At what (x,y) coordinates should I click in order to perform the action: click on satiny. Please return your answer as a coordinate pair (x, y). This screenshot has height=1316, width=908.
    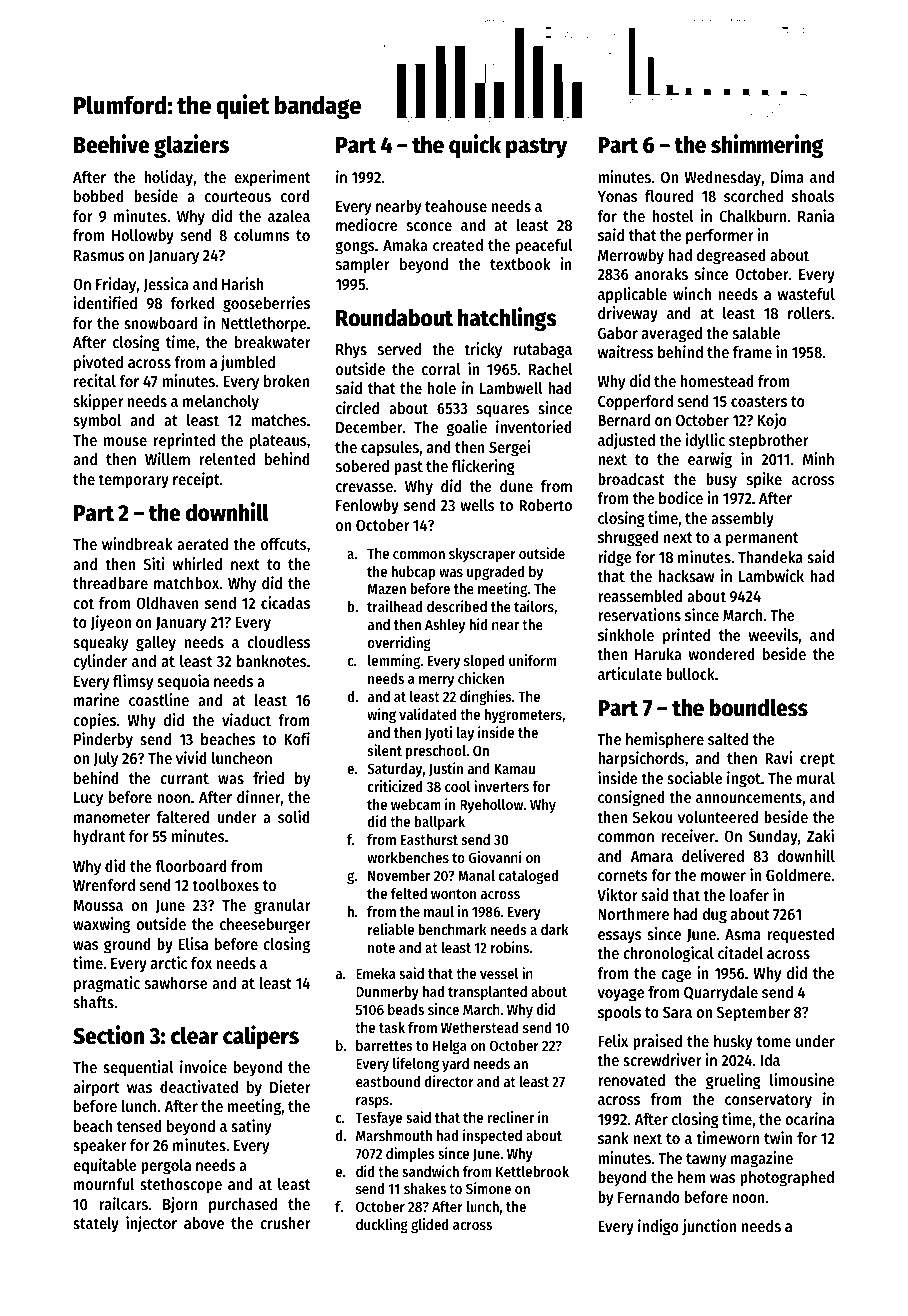
    Looking at the image, I should click on (251, 1127).
